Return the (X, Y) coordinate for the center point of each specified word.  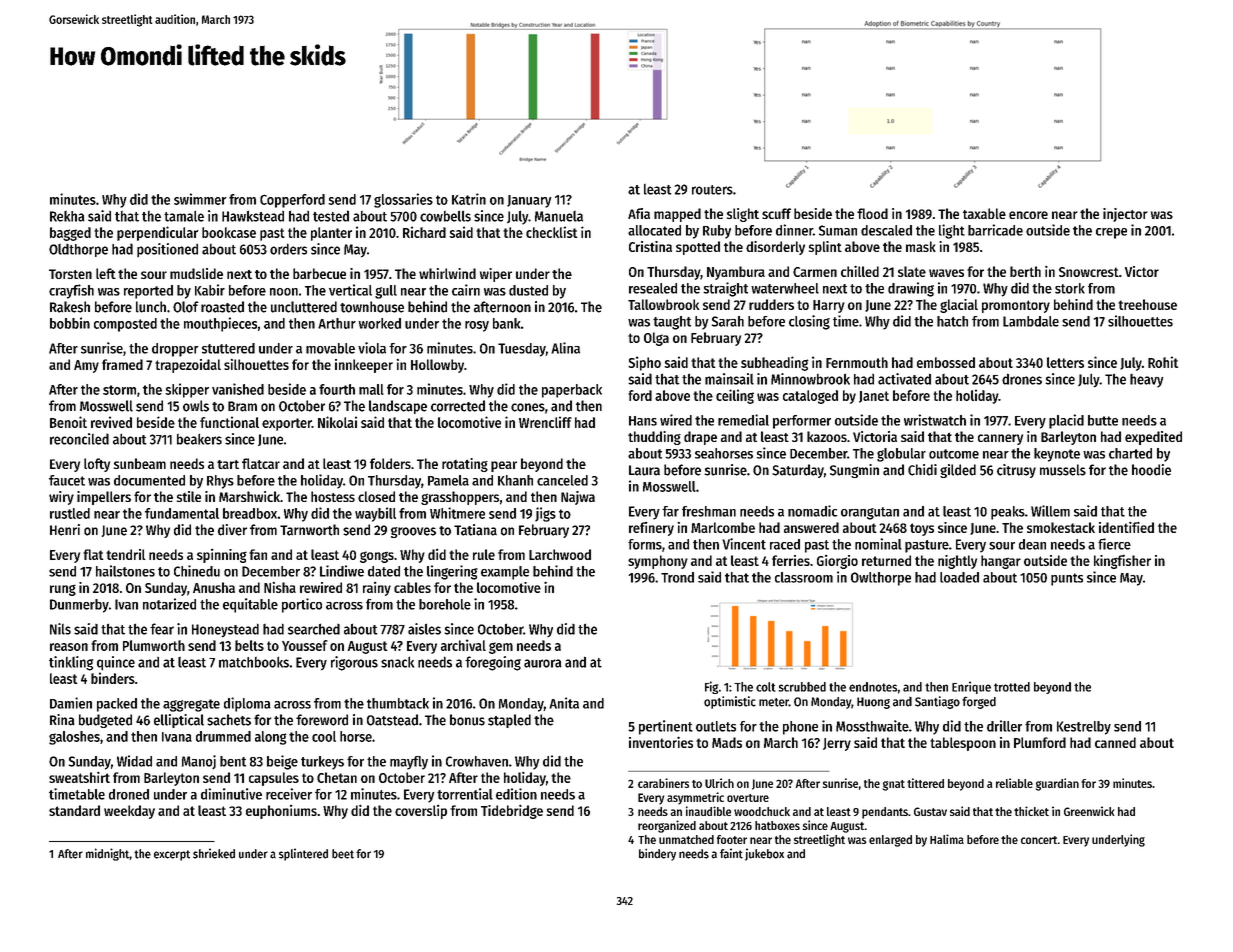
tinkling (71, 663)
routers (712, 190)
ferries (791, 560)
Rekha (67, 216)
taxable (984, 213)
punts (1067, 579)
